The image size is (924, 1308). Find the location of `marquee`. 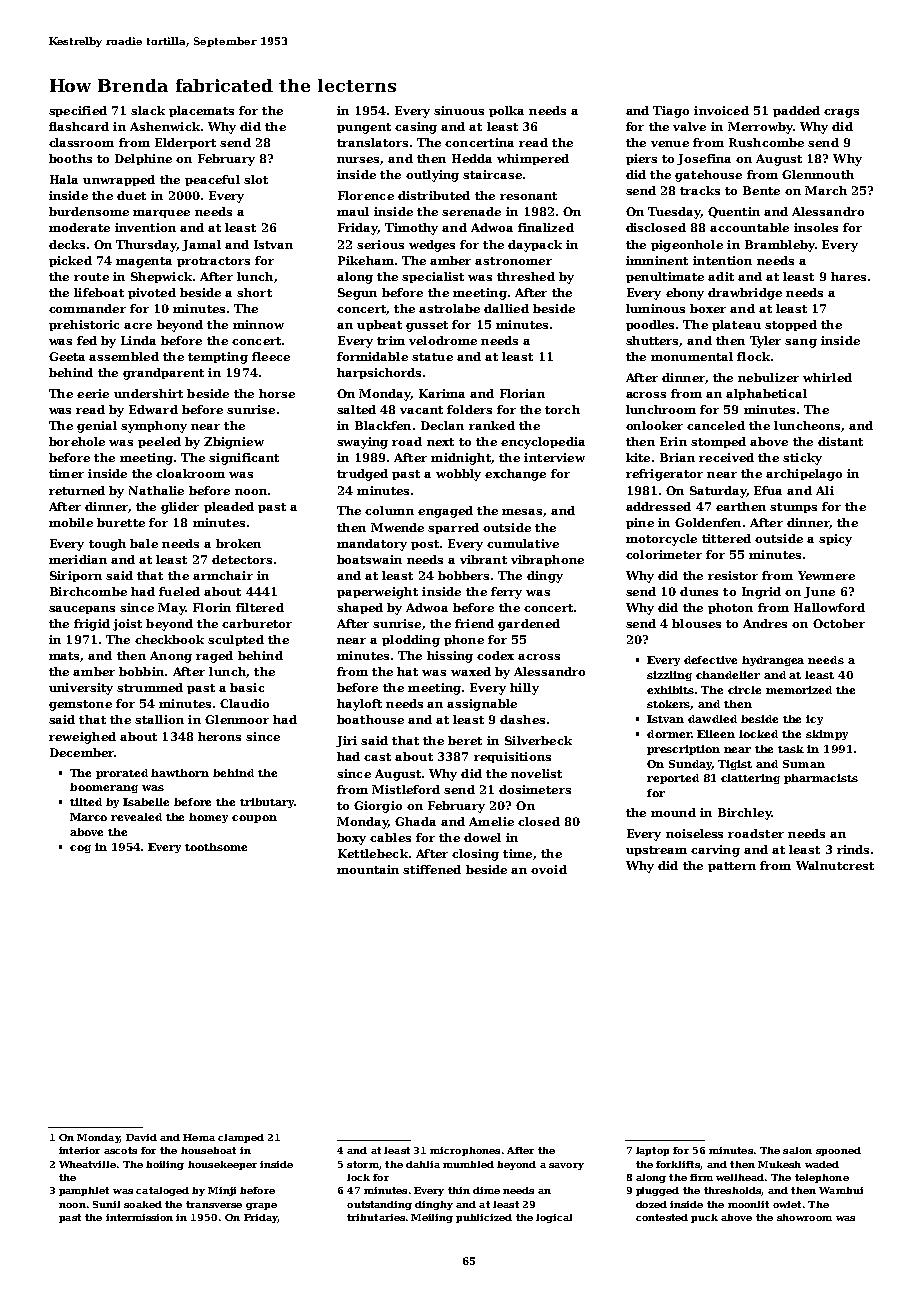

marquee is located at coordinates (161, 214).
